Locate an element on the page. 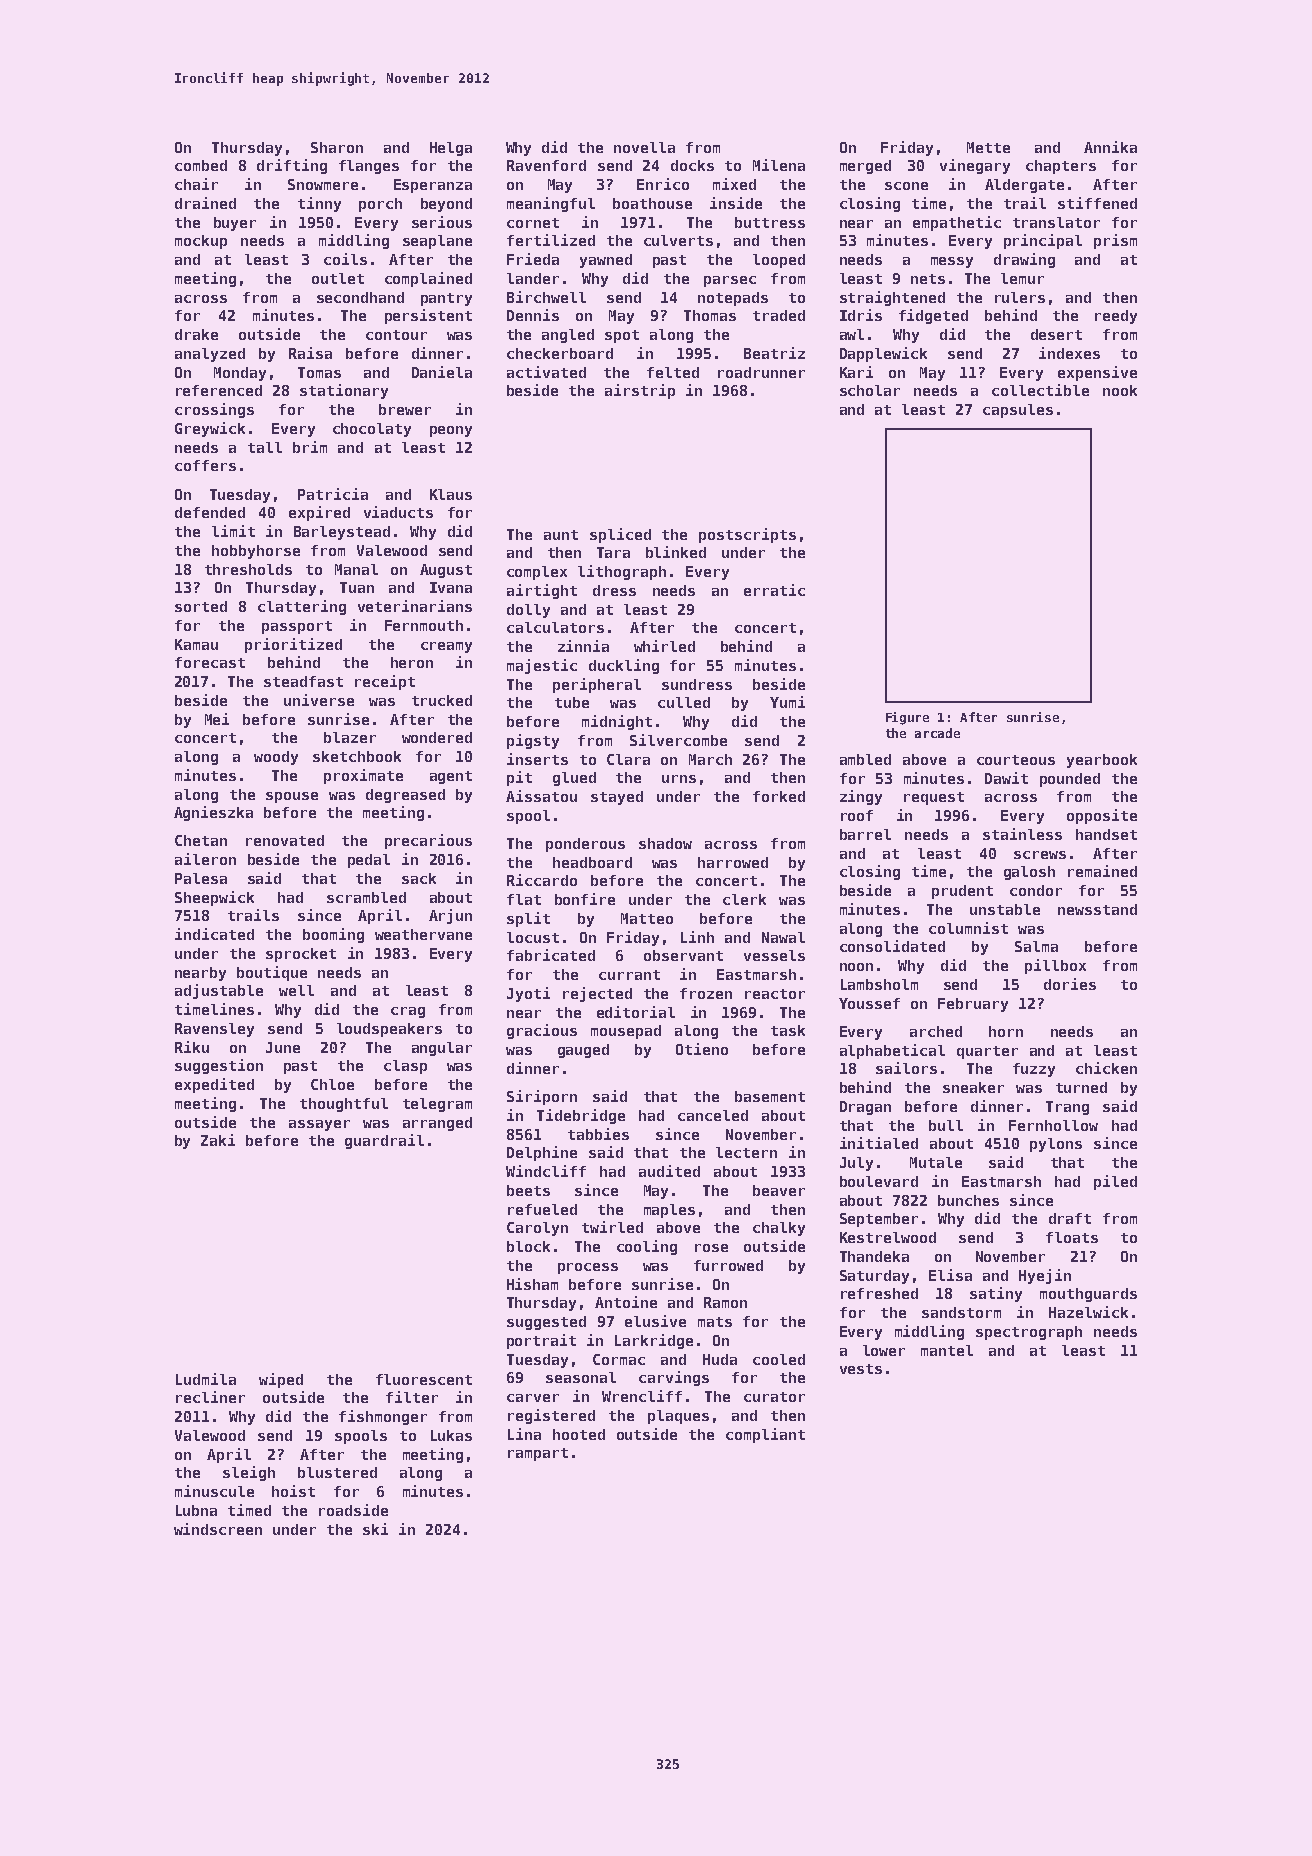  remained is located at coordinates (1102, 871).
